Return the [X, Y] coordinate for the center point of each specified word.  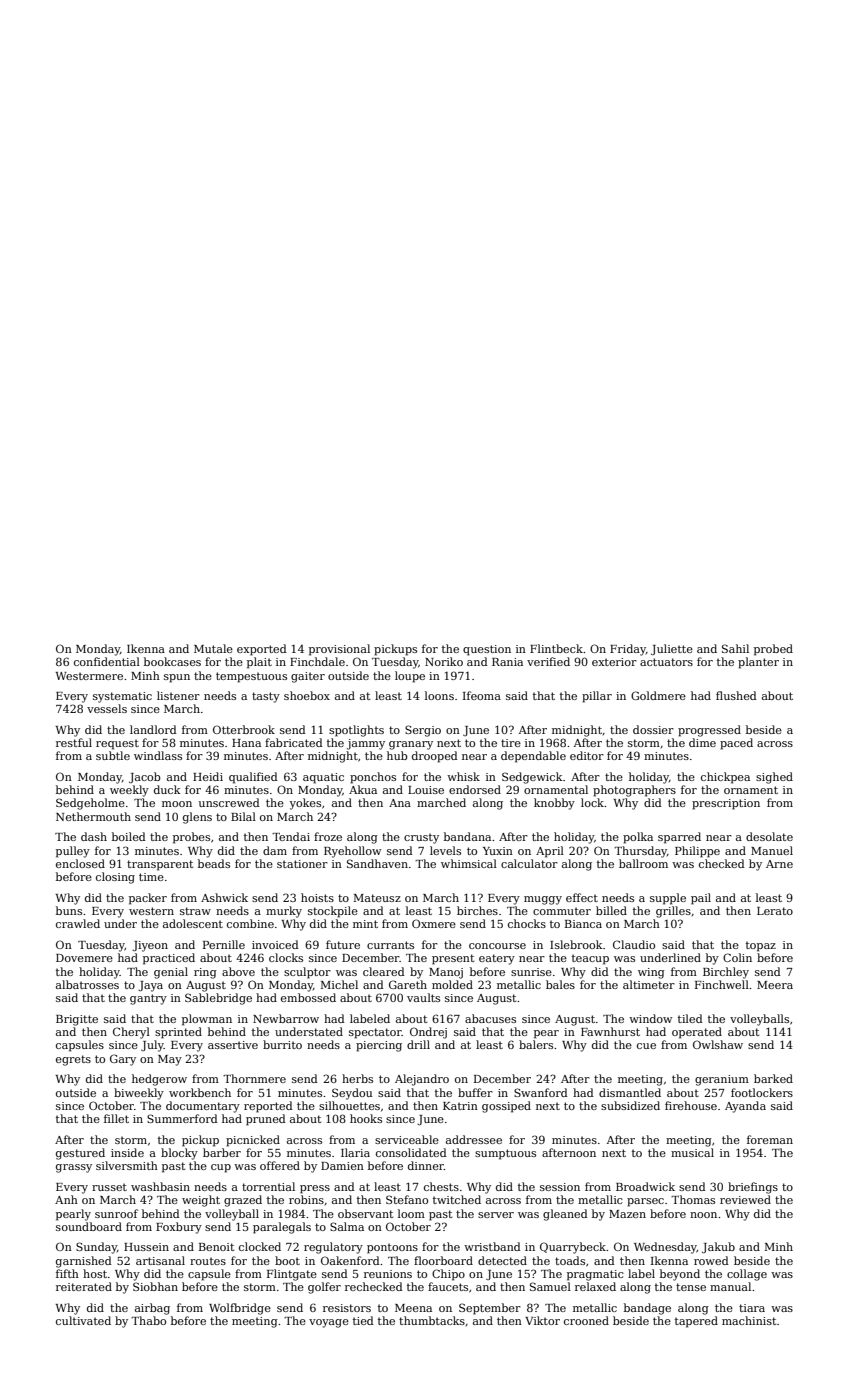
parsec [645, 1202]
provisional [339, 650]
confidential [107, 661]
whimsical [469, 863]
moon [177, 804]
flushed [736, 695]
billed [611, 910]
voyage [329, 1323]
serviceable [407, 1139]
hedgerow [159, 1080]
